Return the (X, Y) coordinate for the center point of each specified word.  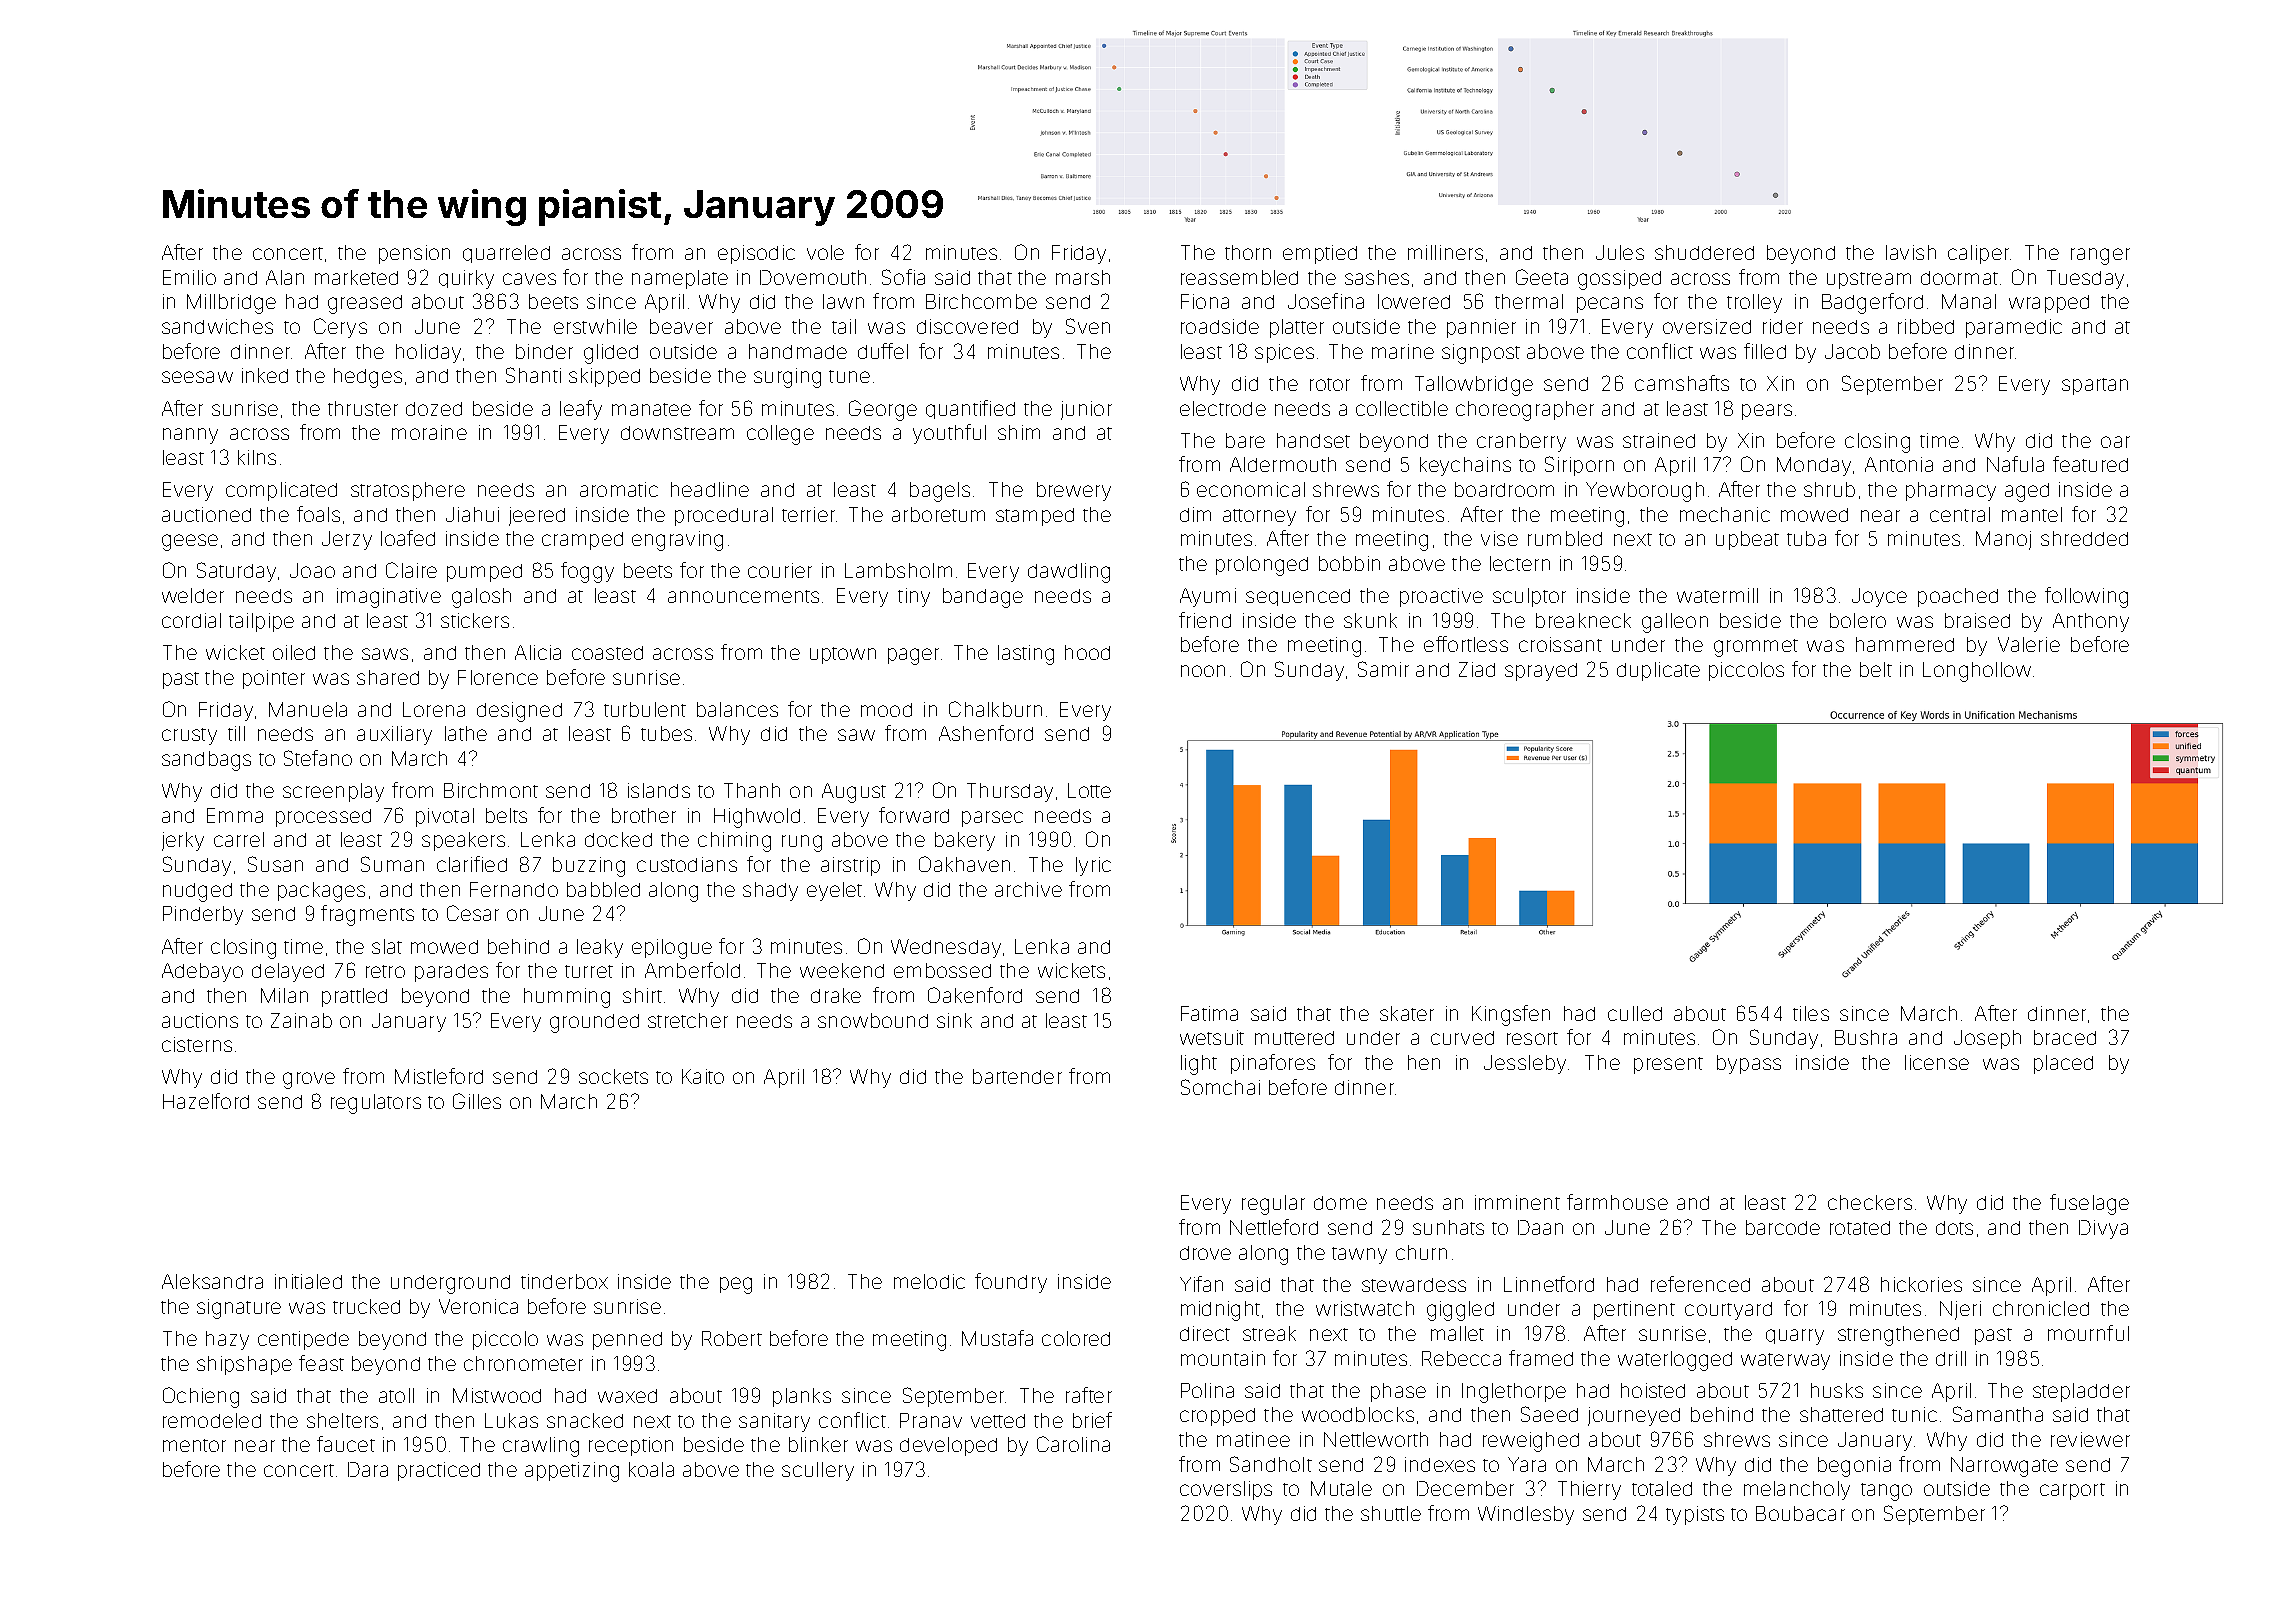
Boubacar (1800, 1513)
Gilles (477, 1101)
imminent (1517, 1202)
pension (414, 254)
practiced (439, 1471)
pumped (484, 573)
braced (2065, 1037)
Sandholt (1271, 1464)
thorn (1248, 252)
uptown (843, 655)
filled (1765, 351)
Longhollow (1977, 672)
